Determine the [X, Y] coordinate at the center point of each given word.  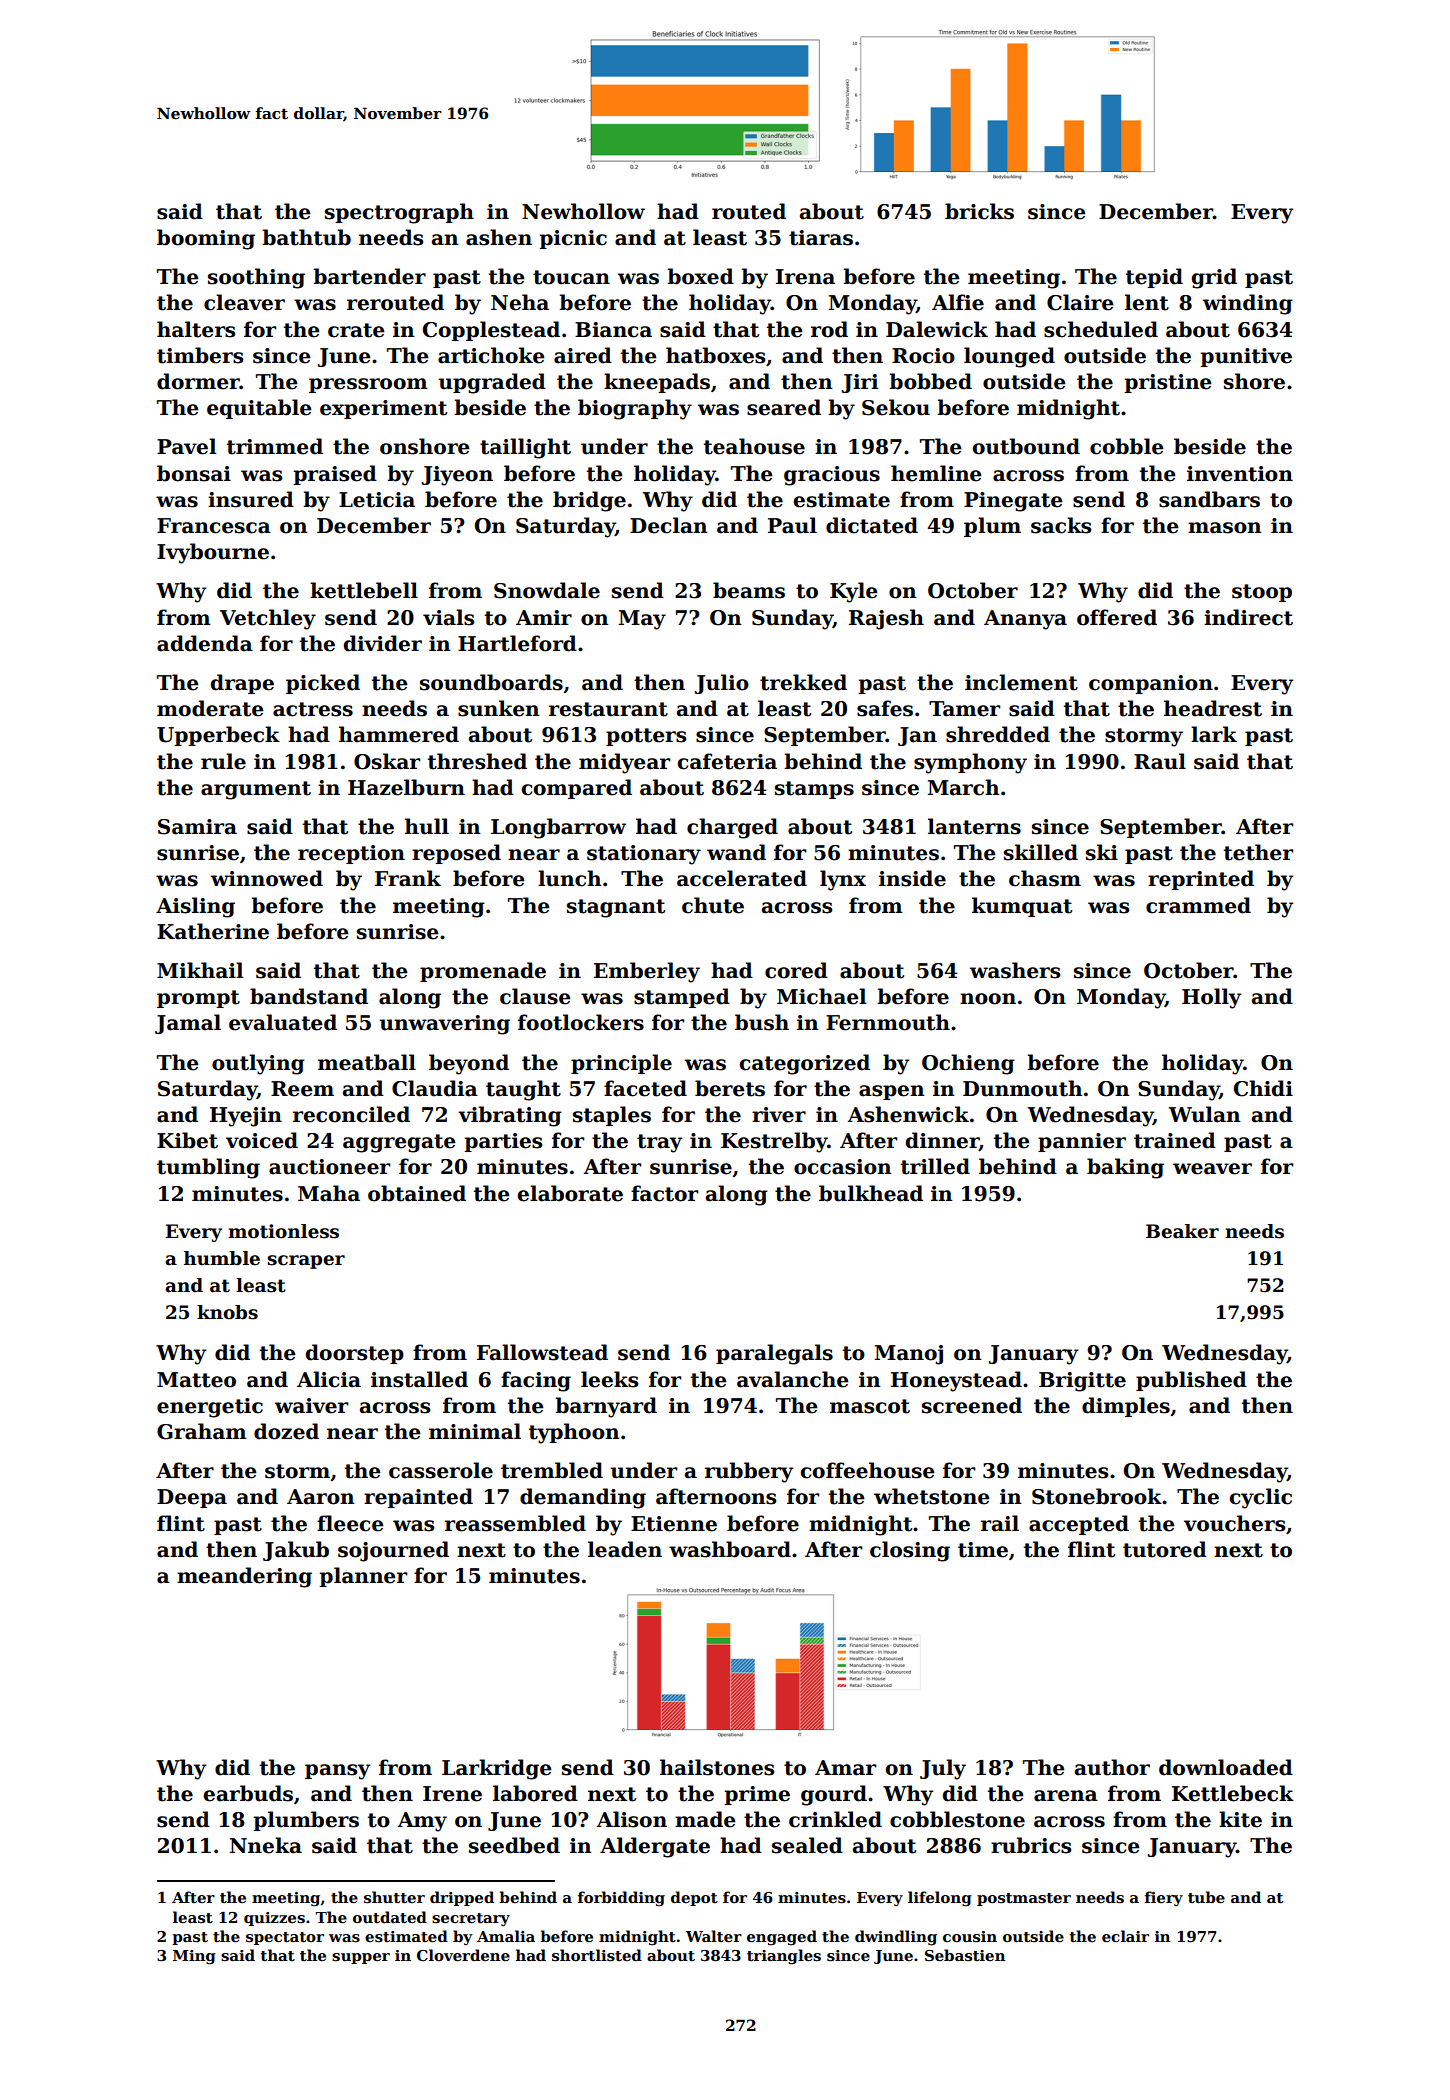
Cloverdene [463, 1955]
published [1191, 1381]
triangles [784, 1957]
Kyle [853, 592]
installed [419, 1379]
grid [1214, 278]
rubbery [749, 1472]
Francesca [214, 526]
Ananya [1025, 620]
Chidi [1263, 1088]
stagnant [616, 908]
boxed [700, 276]
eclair [1125, 1936]
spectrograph [399, 213]
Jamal [188, 1024]
